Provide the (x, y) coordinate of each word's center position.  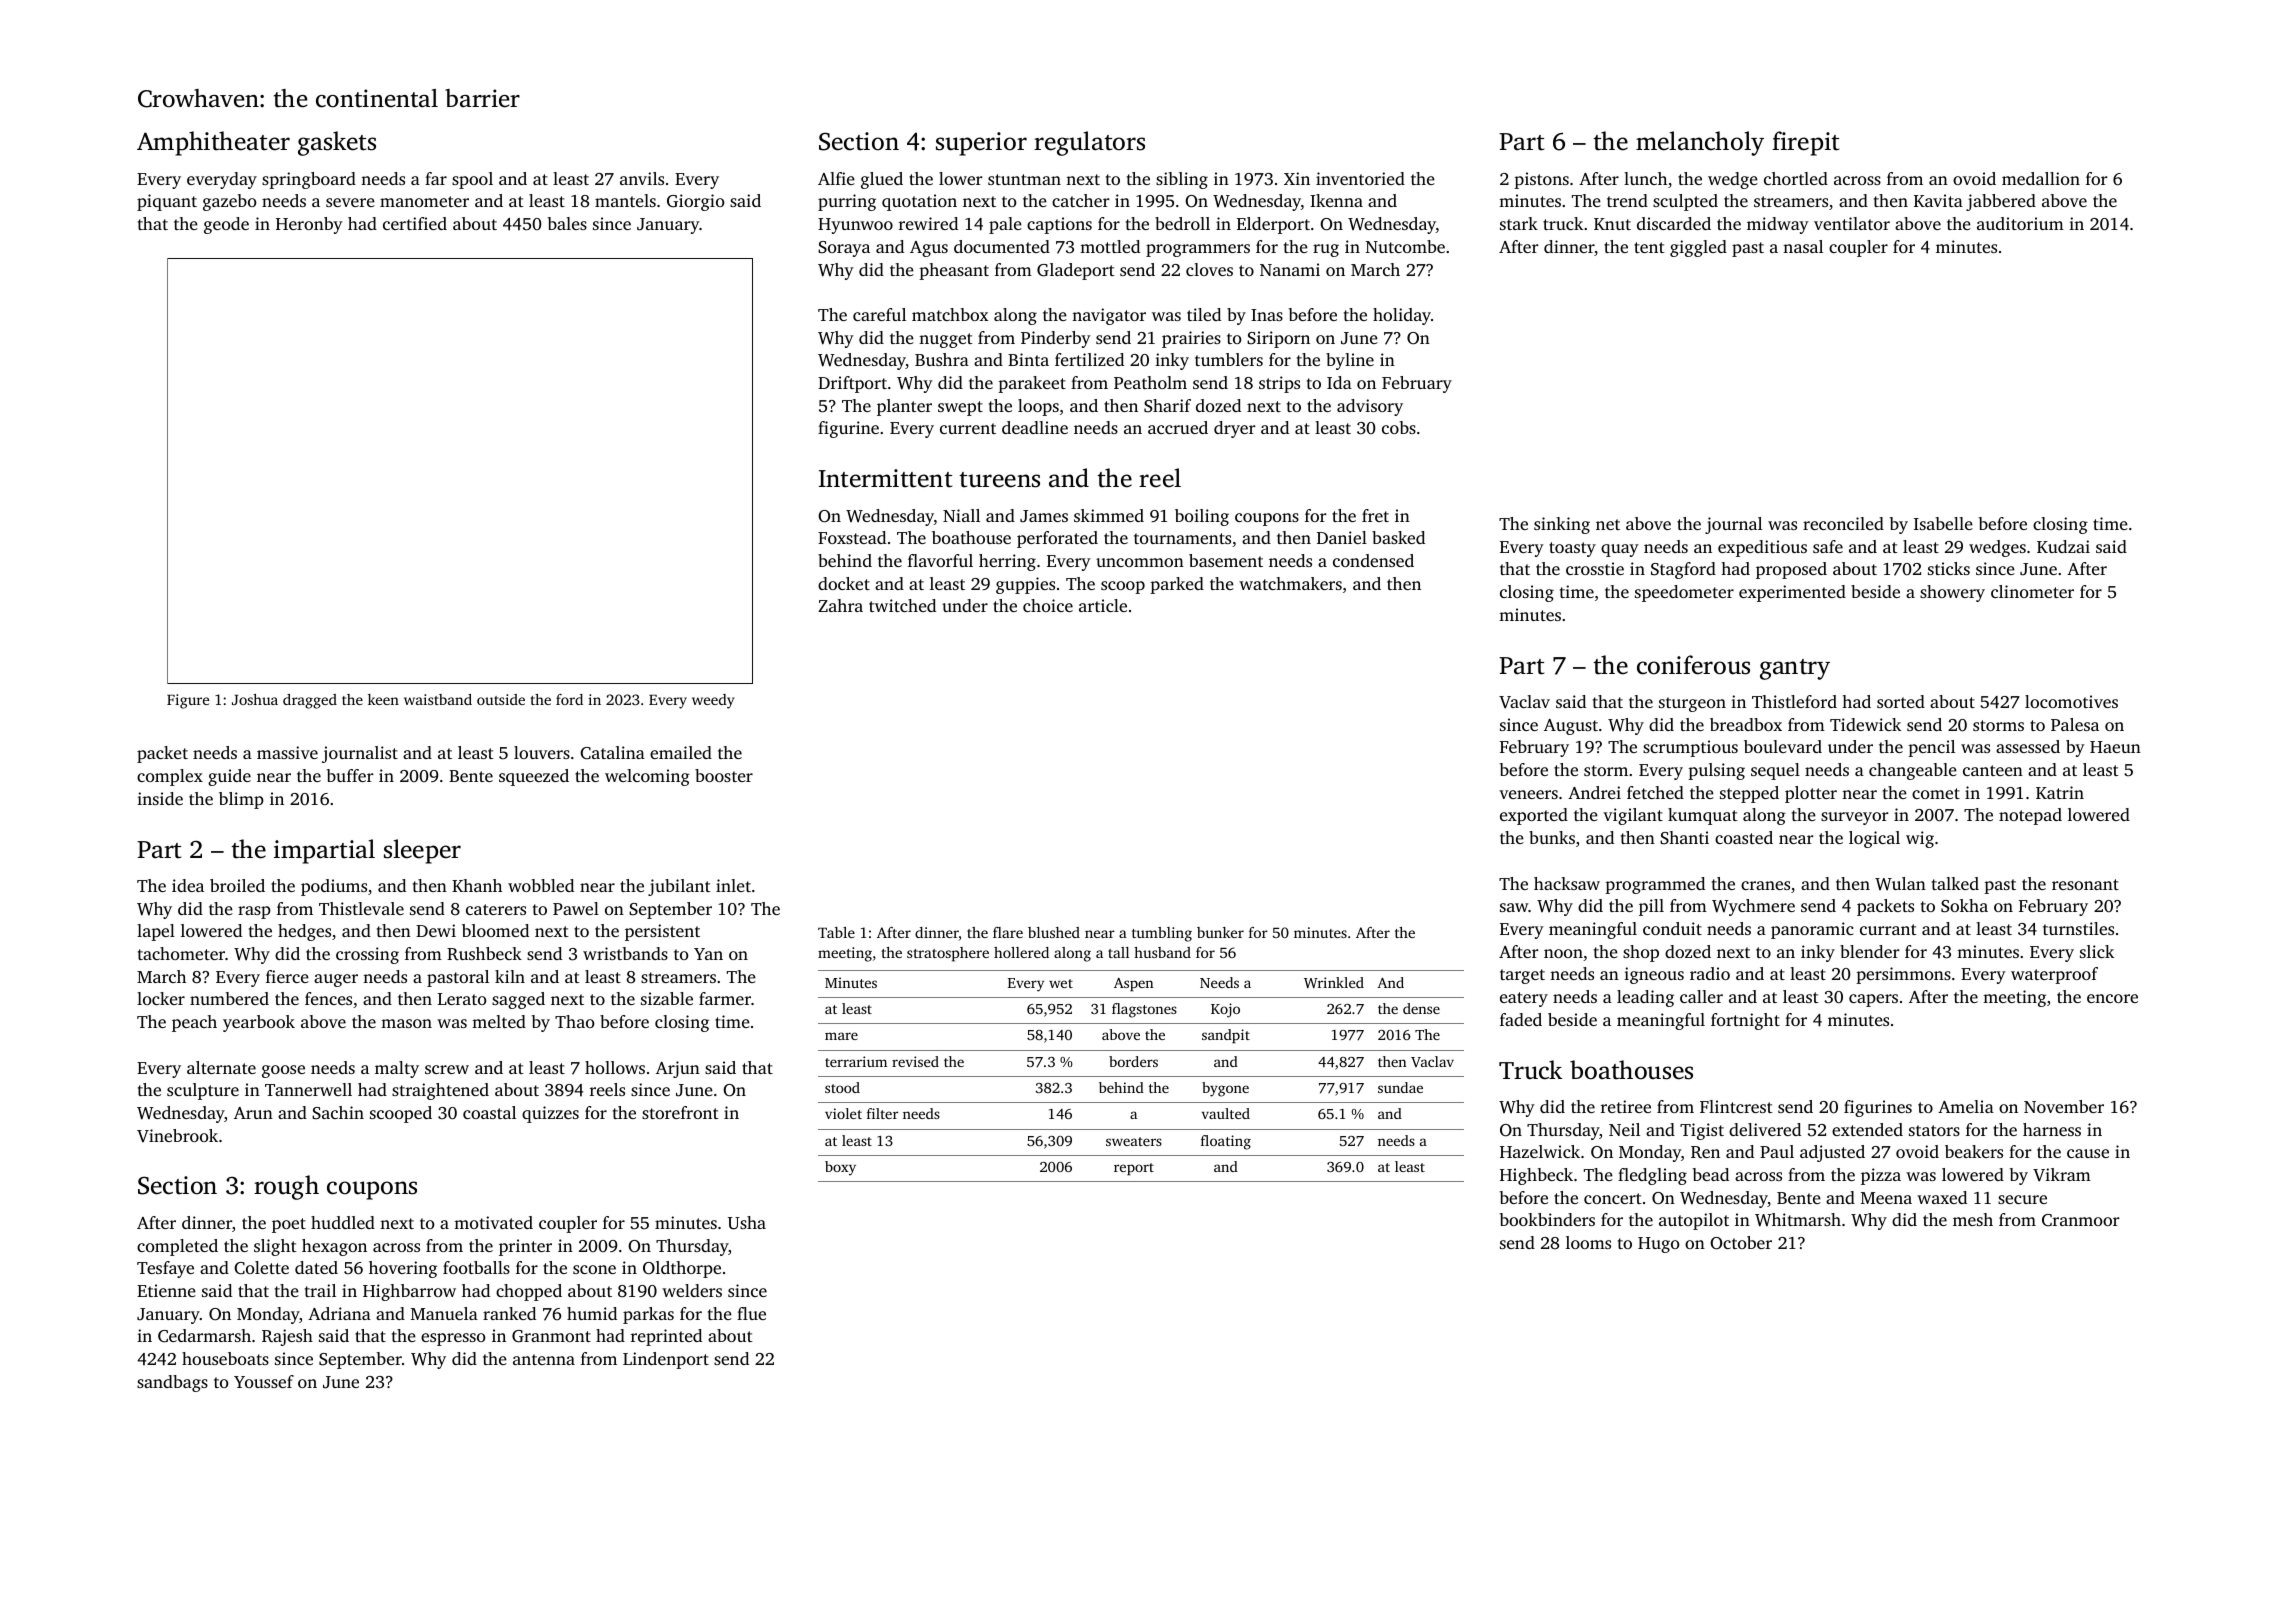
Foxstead (852, 537)
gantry (1795, 669)
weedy (713, 701)
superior (981, 144)
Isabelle (1943, 523)
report (1134, 1169)
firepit (1805, 143)
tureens (999, 480)
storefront (680, 1112)
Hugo (1658, 1245)
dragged (310, 701)
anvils (642, 178)
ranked (509, 1313)
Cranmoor (2081, 1220)
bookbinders (1547, 1219)
